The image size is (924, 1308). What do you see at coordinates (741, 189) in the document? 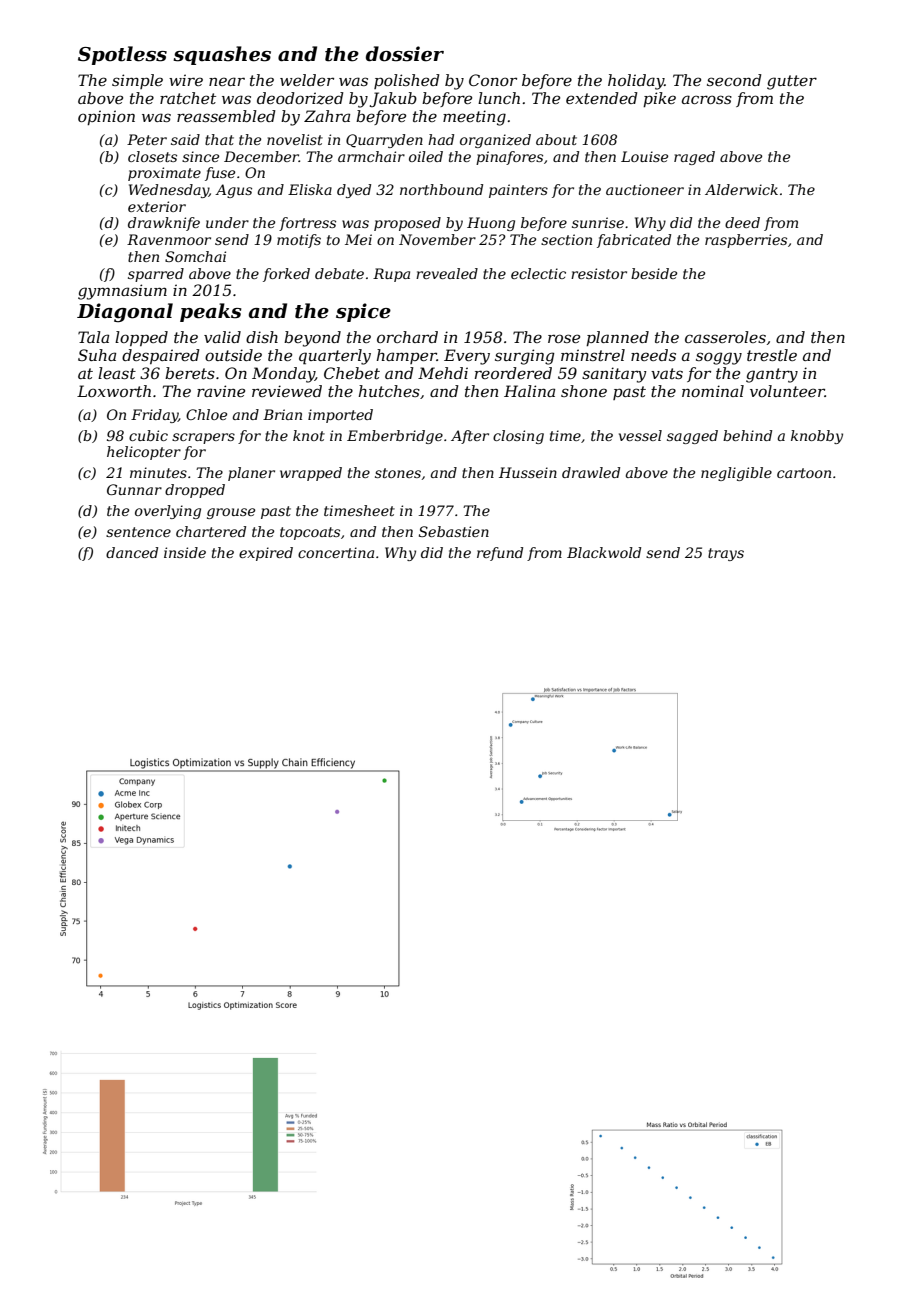
I see `Alderwick` at bounding box center [741, 189].
